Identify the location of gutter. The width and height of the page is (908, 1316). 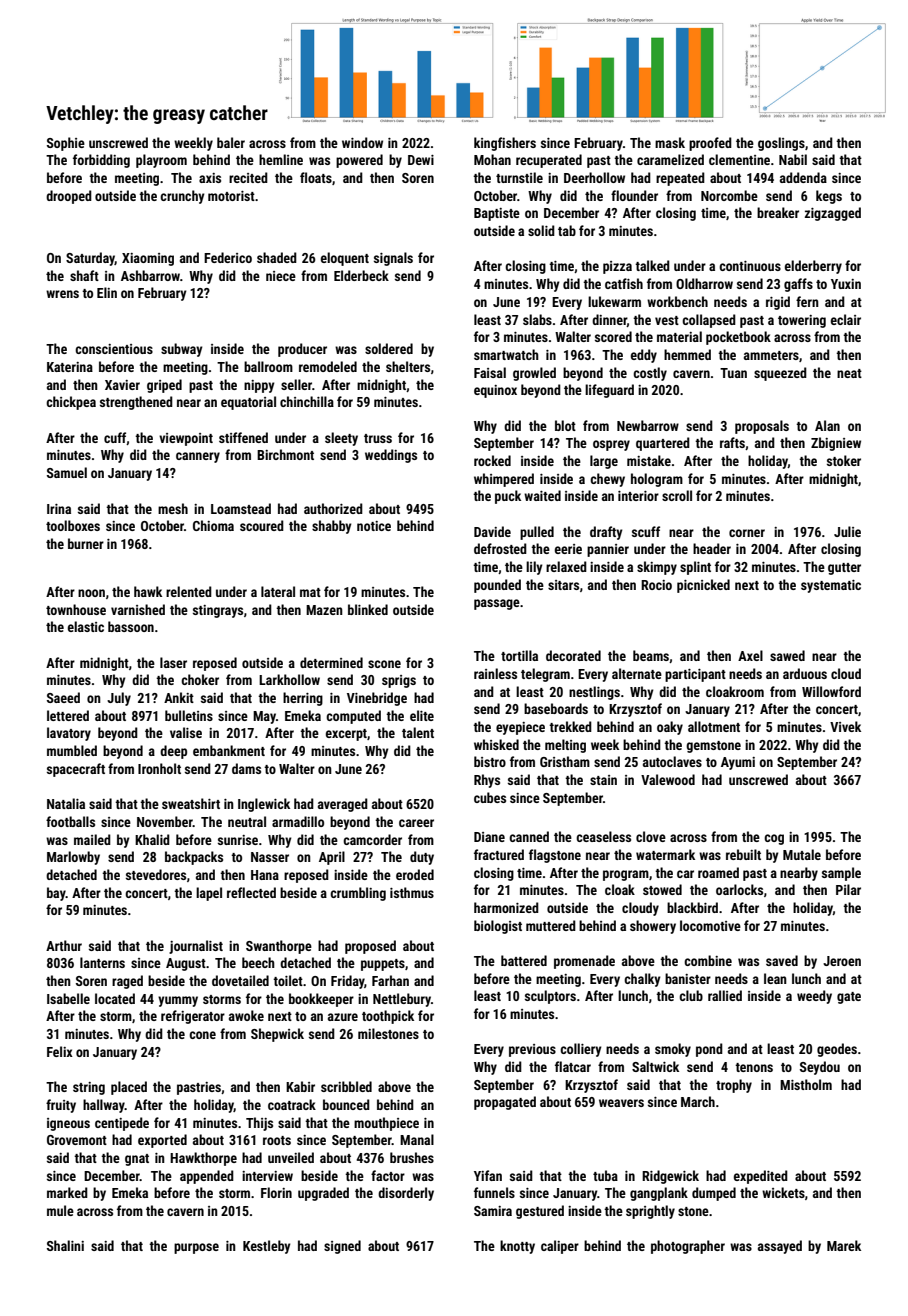
(844, 569).
